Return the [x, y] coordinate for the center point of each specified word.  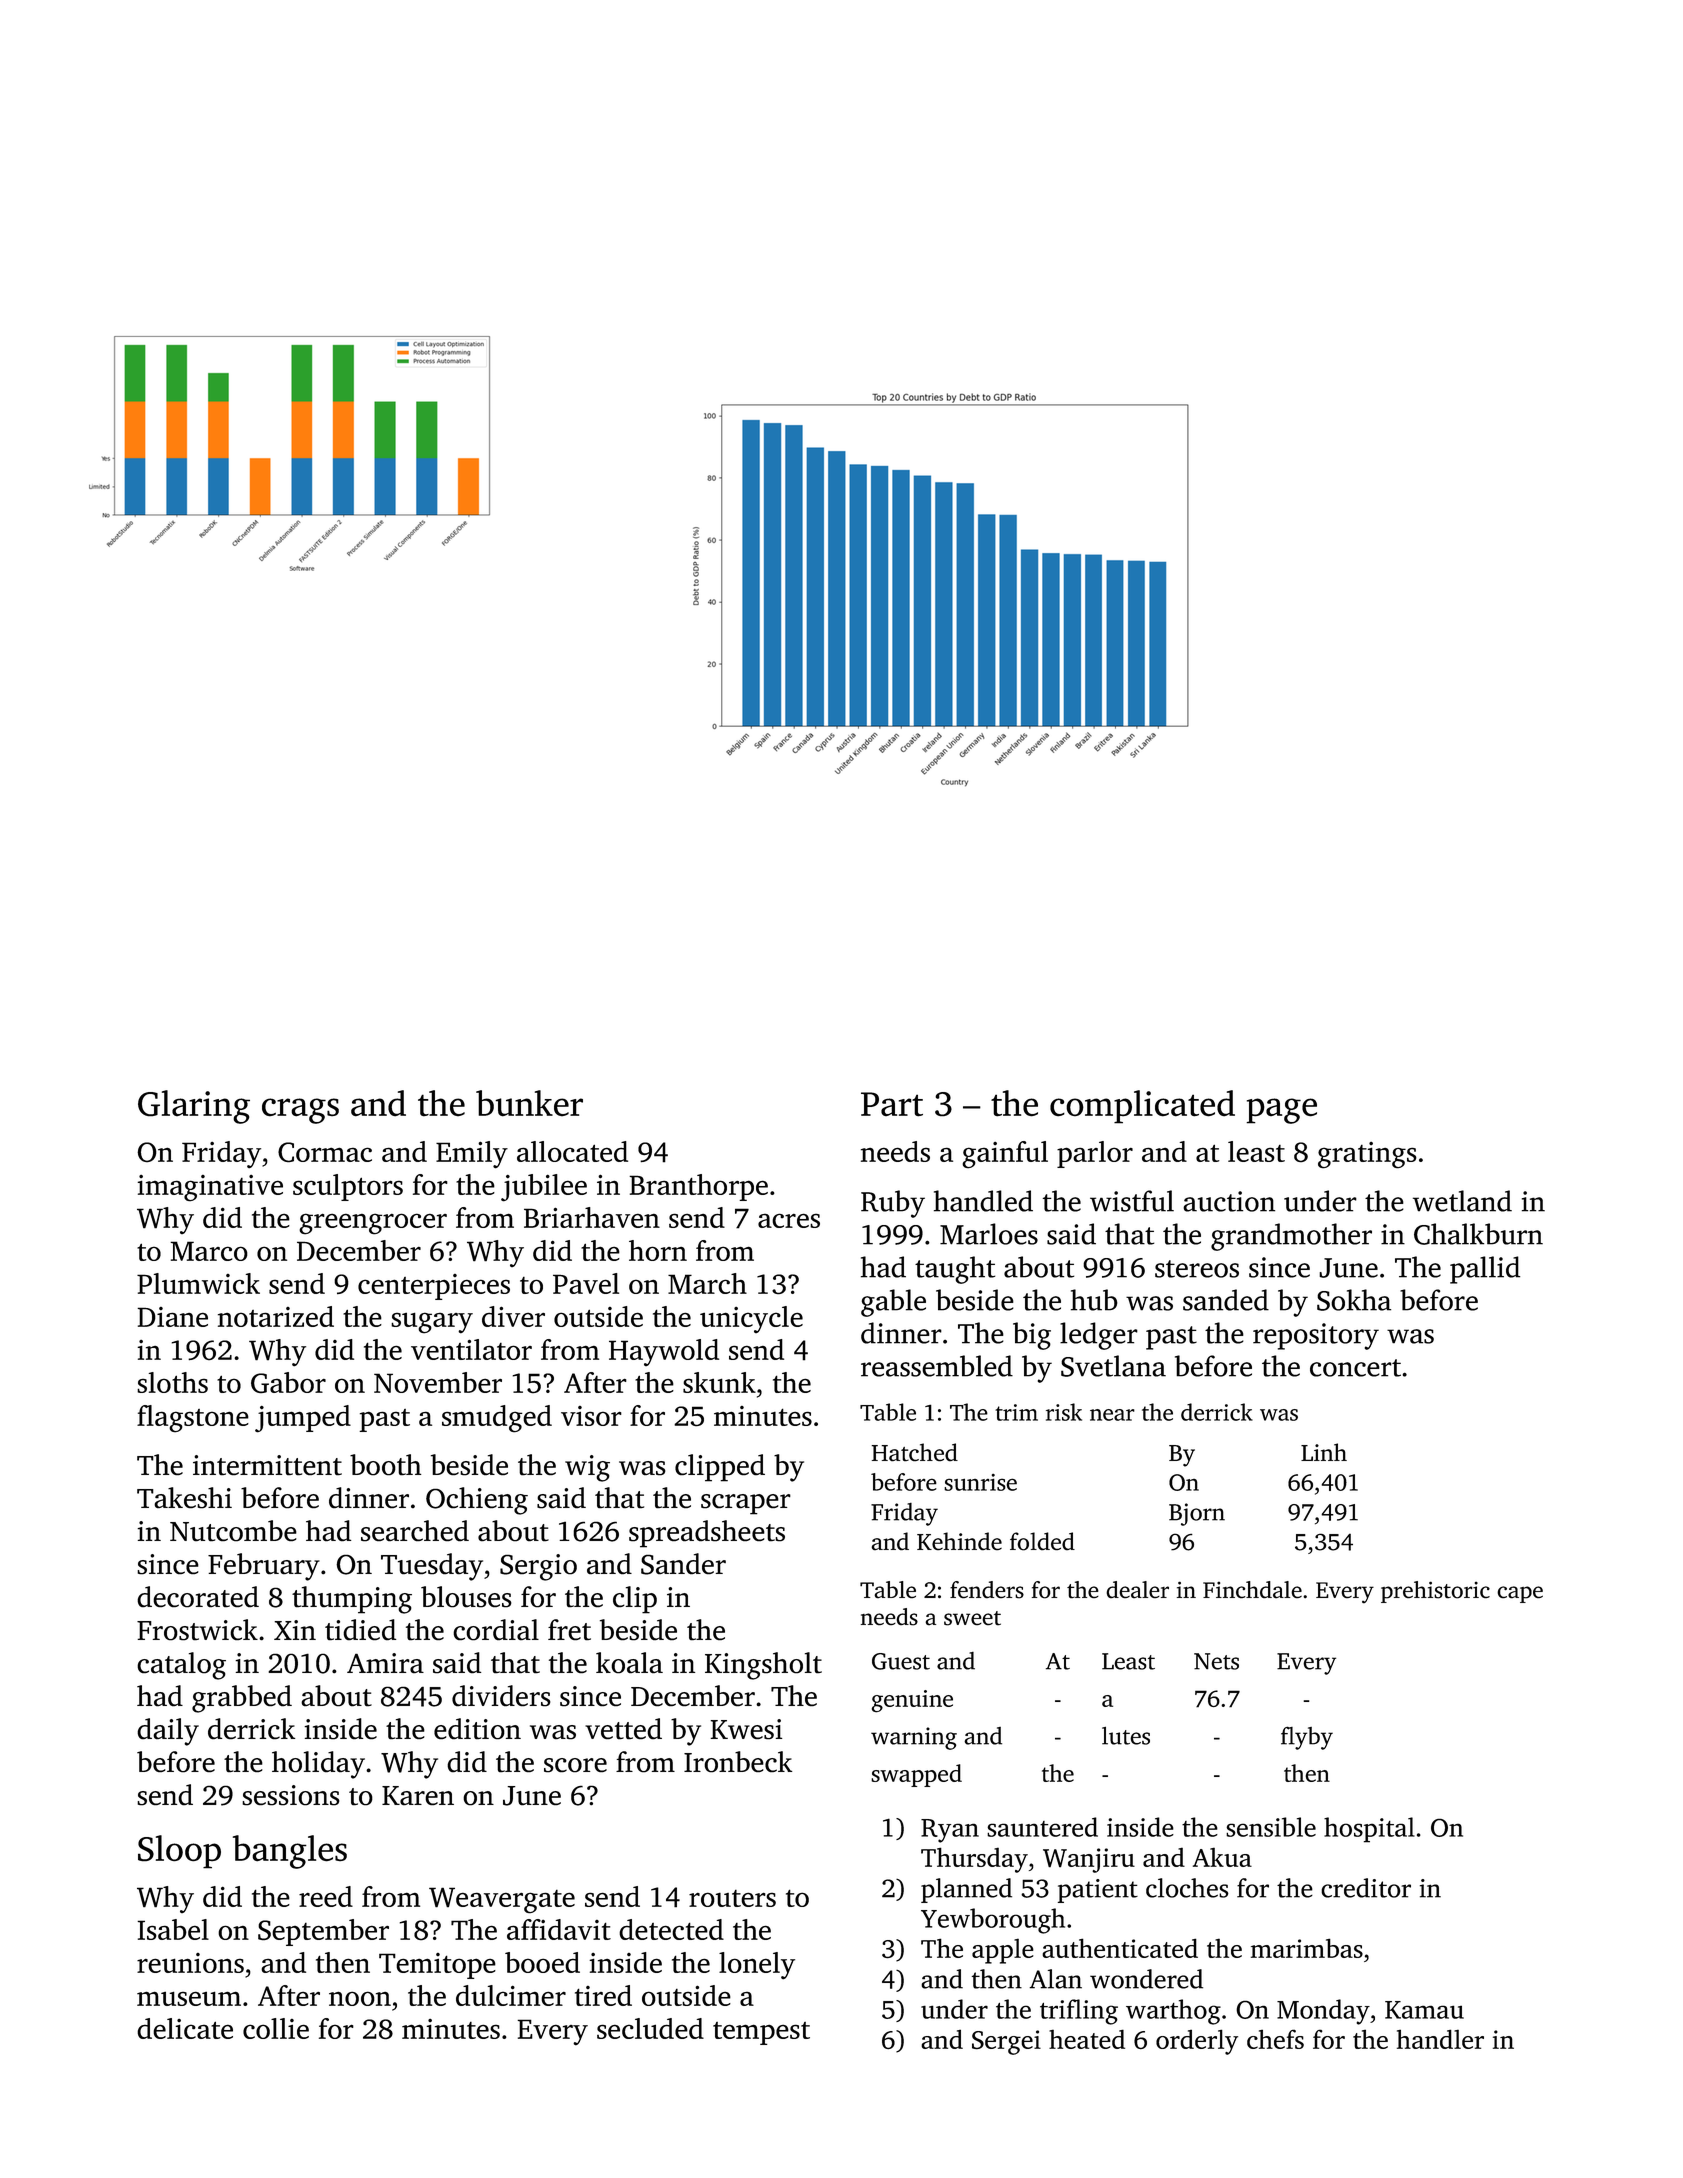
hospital [1369, 1830]
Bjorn [1197, 1514]
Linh [1324, 1452]
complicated [1142, 1107]
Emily [472, 1155]
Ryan [950, 1831]
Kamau [1424, 2010]
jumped [303, 1419]
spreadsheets [707, 1534]
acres [789, 1220]
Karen [418, 1796]
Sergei [1006, 2042]
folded [1042, 1541]
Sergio [538, 1567]
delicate [185, 2028]
